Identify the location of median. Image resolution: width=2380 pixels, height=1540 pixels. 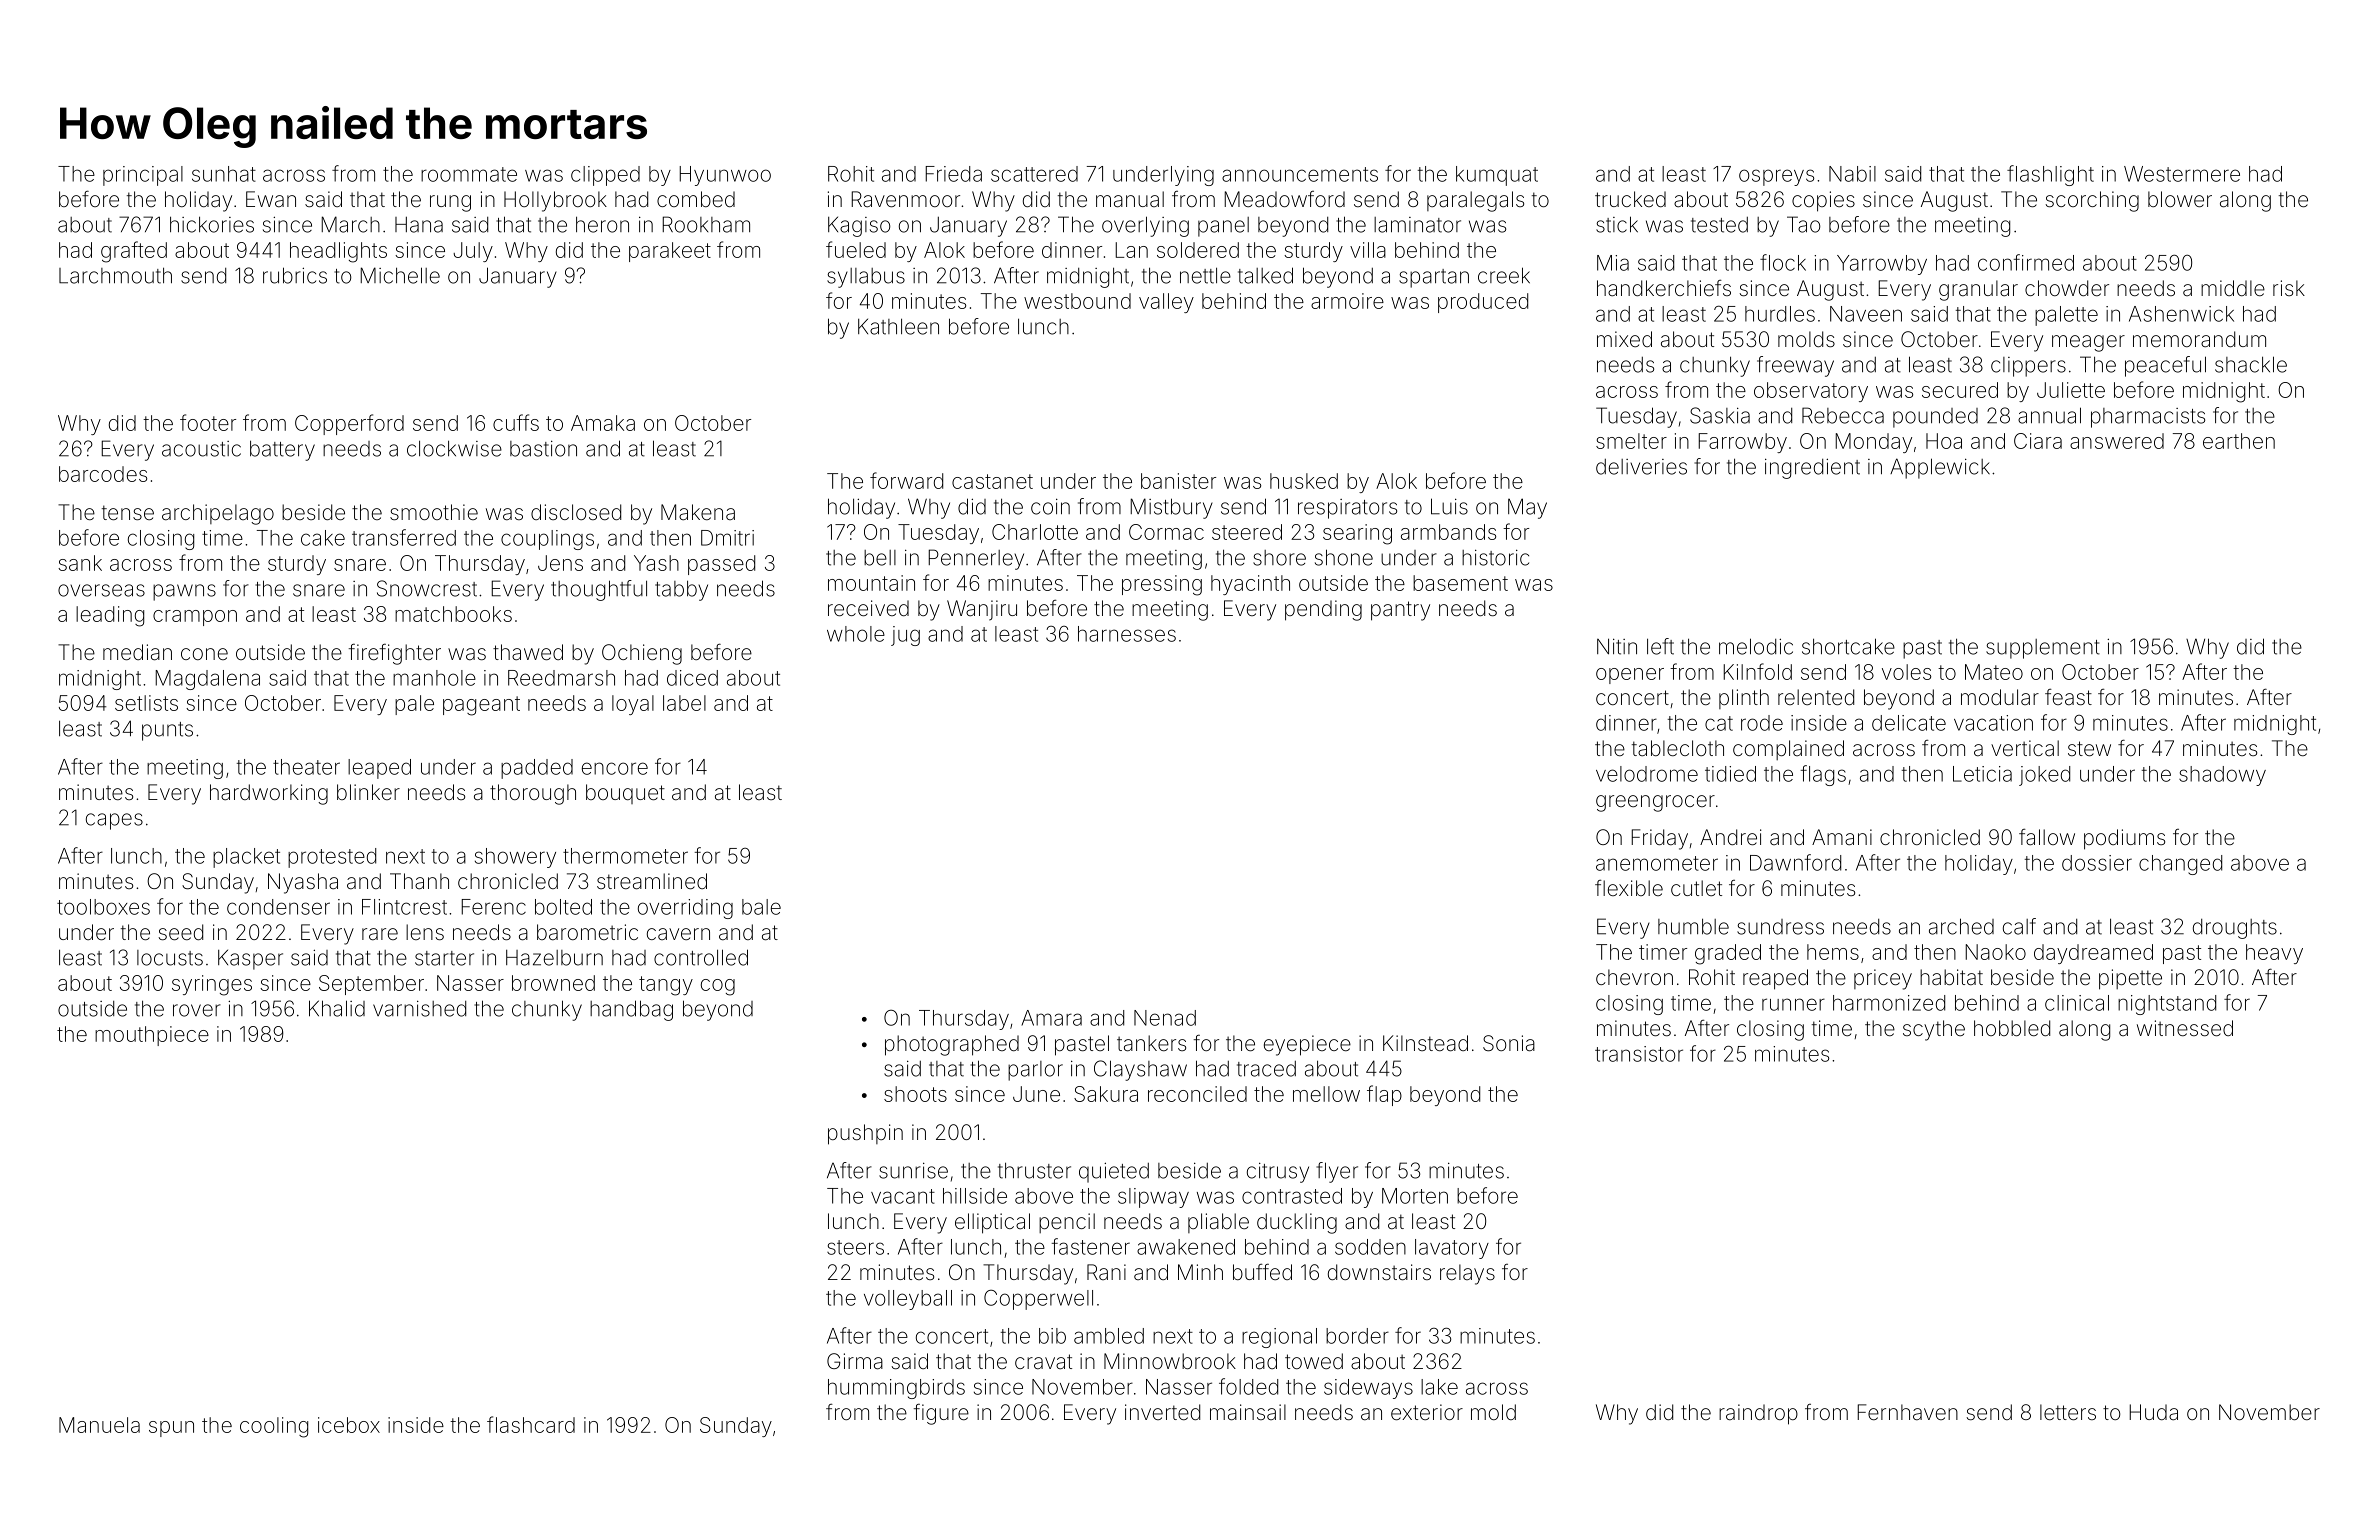
(137, 652).
